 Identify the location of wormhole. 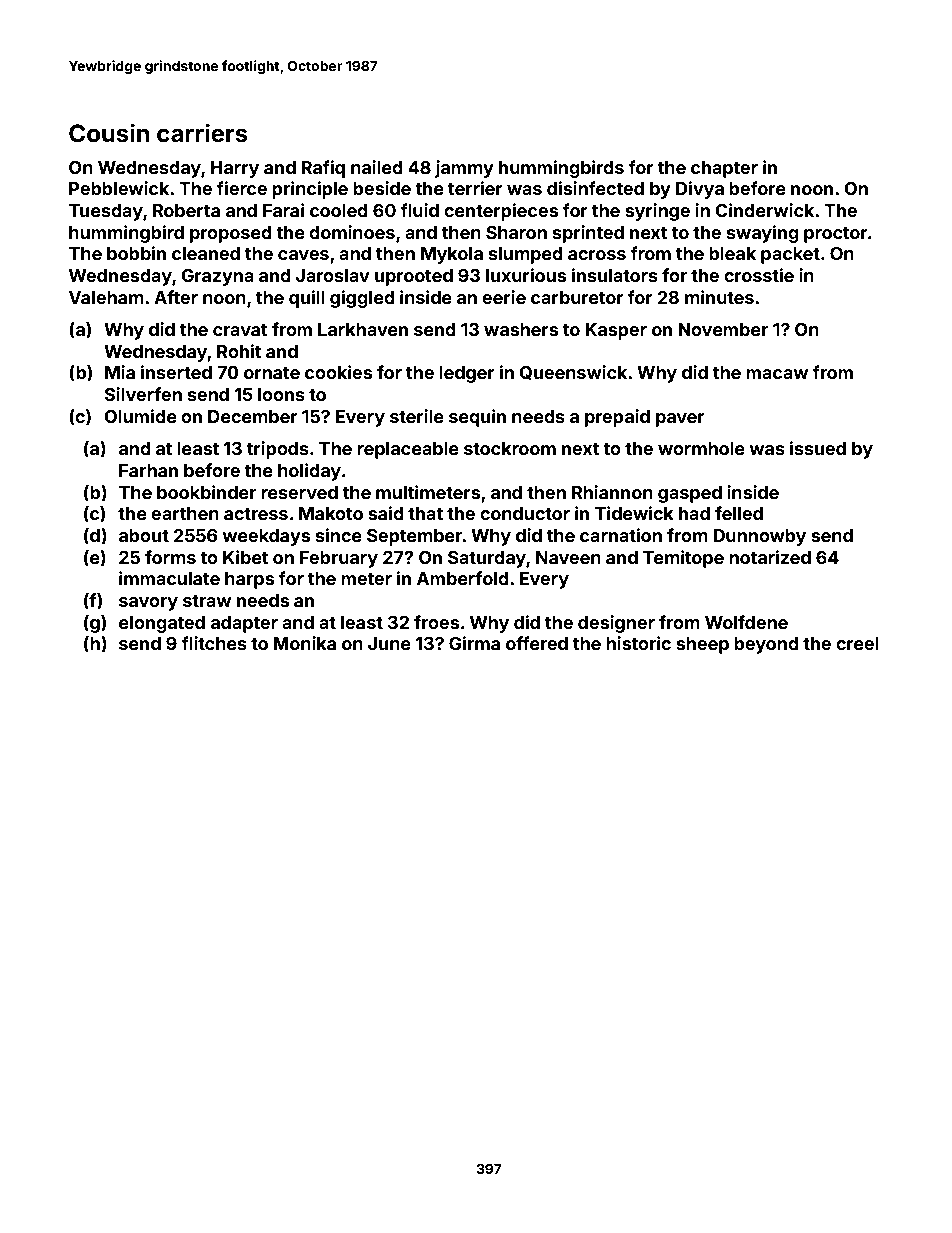
(701, 448).
